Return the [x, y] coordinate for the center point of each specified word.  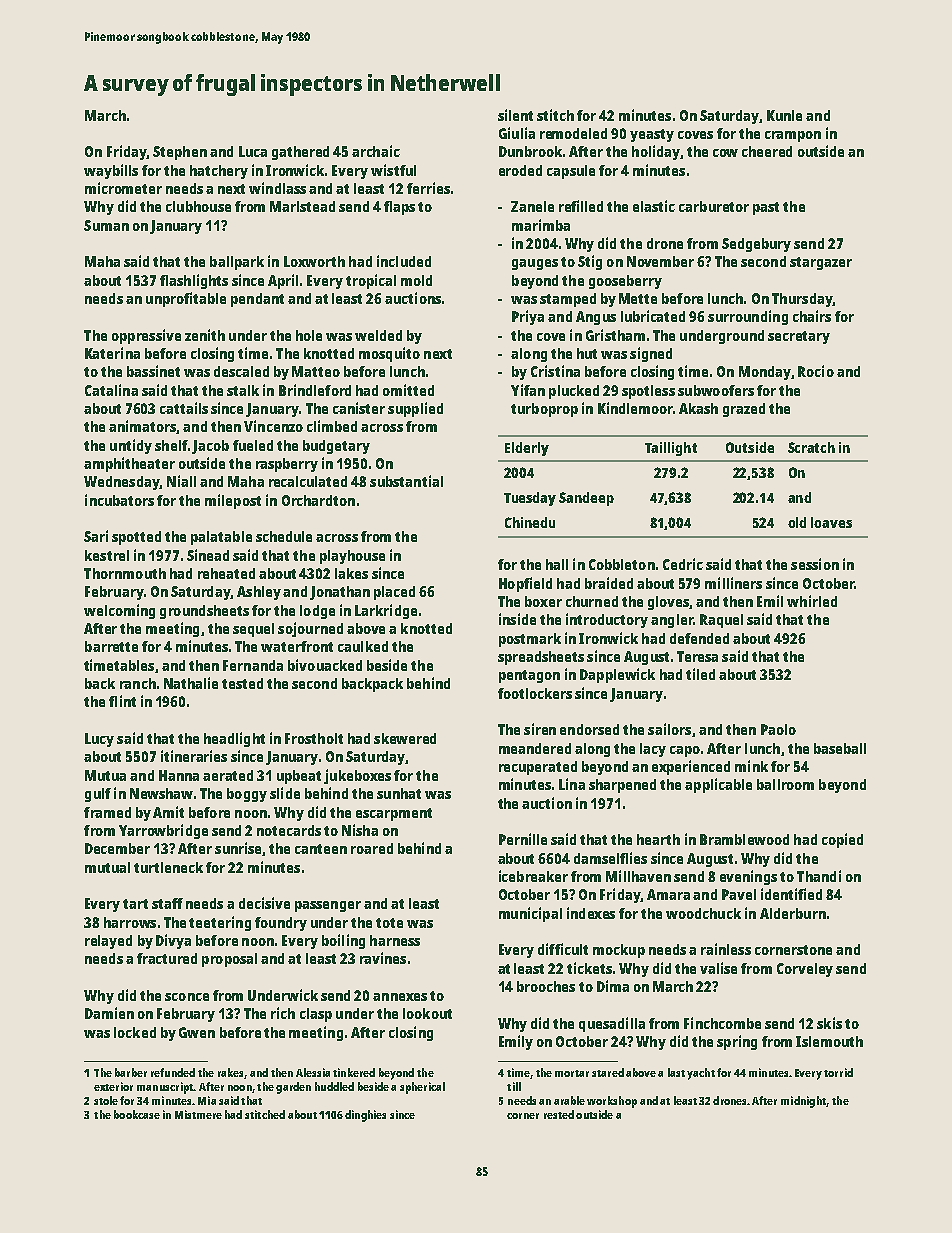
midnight [803, 1102]
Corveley [805, 970]
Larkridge [386, 611]
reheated [226, 573]
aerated [228, 775]
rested [559, 1114]
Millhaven [638, 876]
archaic [376, 151]
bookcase [137, 1114]
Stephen [180, 153]
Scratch [811, 447]
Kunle [784, 115]
